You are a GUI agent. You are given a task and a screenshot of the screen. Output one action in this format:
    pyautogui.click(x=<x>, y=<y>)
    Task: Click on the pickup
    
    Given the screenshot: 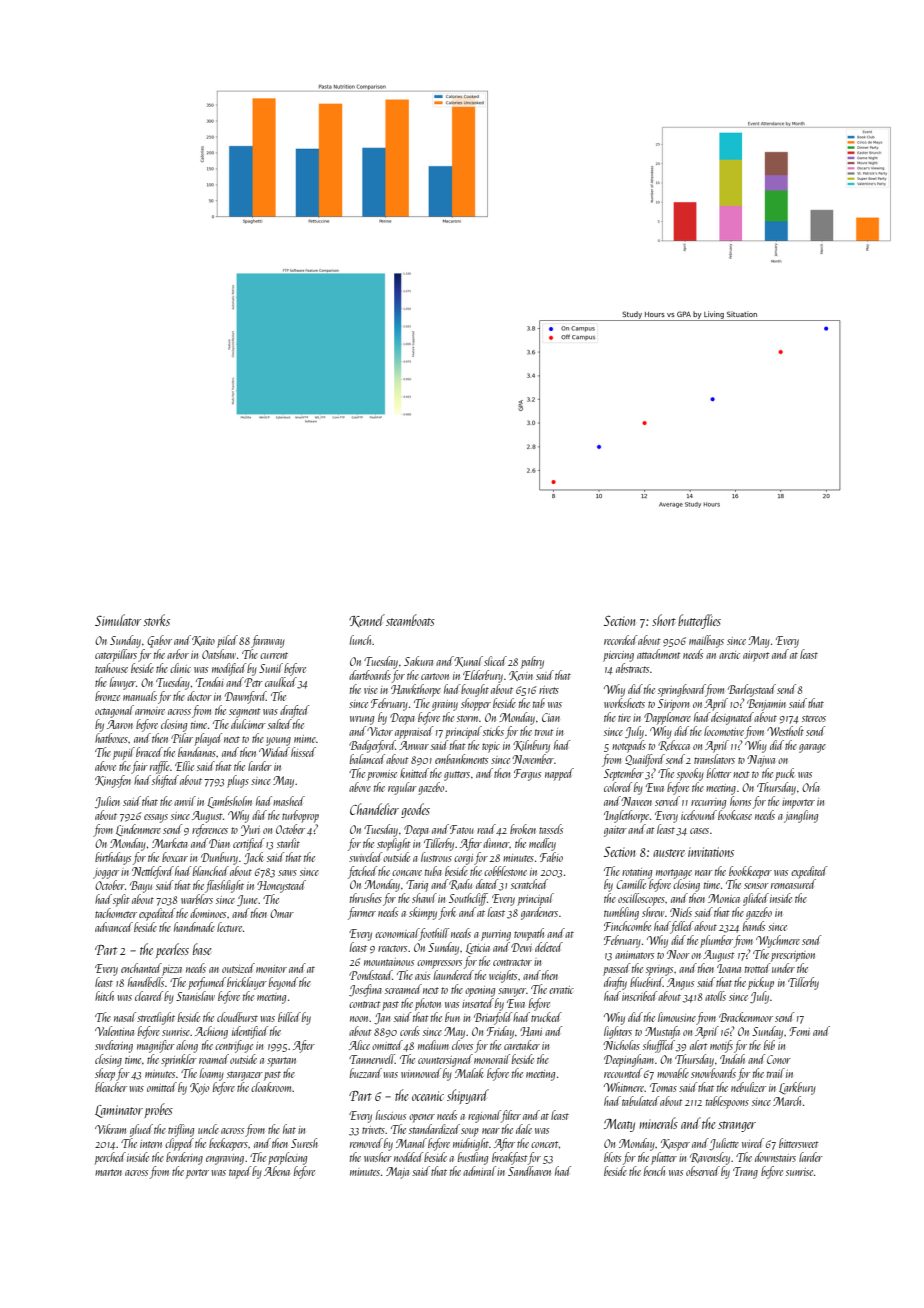 What is the action you would take?
    pyautogui.click(x=761, y=983)
